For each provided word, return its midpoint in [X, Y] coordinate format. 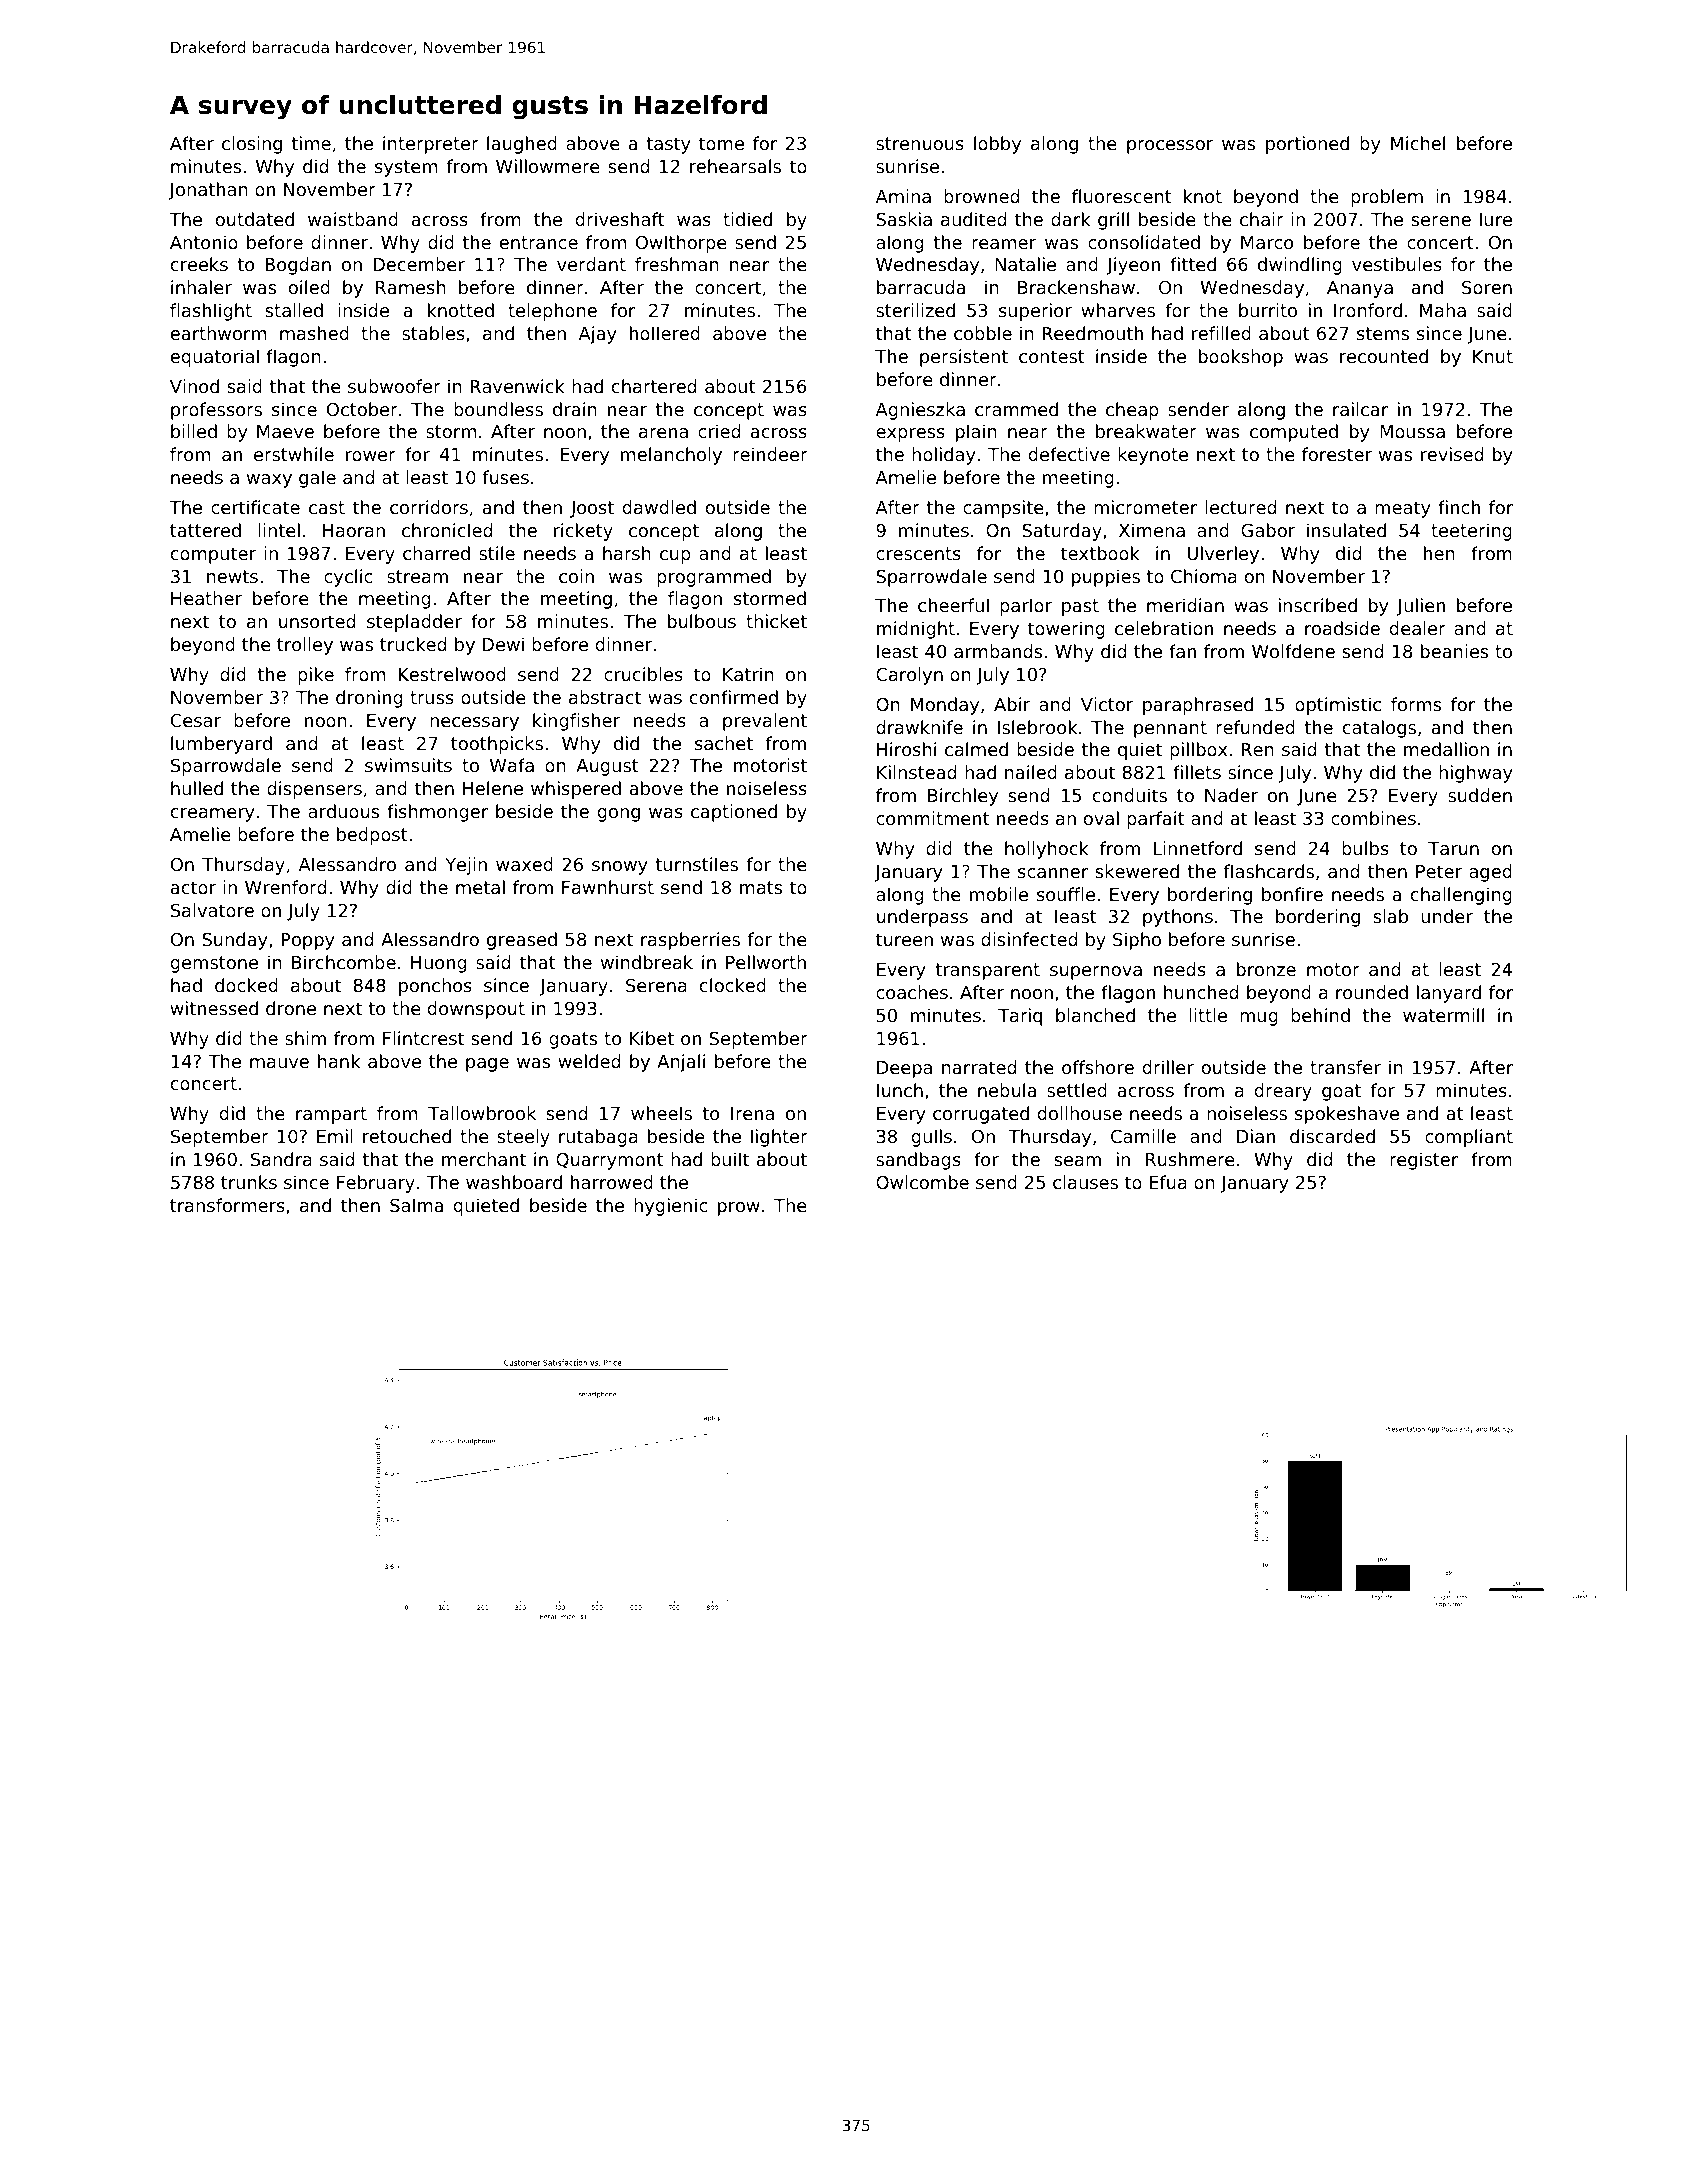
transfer [1345, 1067]
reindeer [770, 454]
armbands [998, 651]
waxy [269, 481]
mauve [279, 1063]
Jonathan [208, 191]
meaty [1403, 509]
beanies [1454, 651]
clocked [733, 985]
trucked [413, 644]
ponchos [435, 987]
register [1424, 1161]
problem [1387, 198]
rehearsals [735, 166]
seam [1077, 1161]
